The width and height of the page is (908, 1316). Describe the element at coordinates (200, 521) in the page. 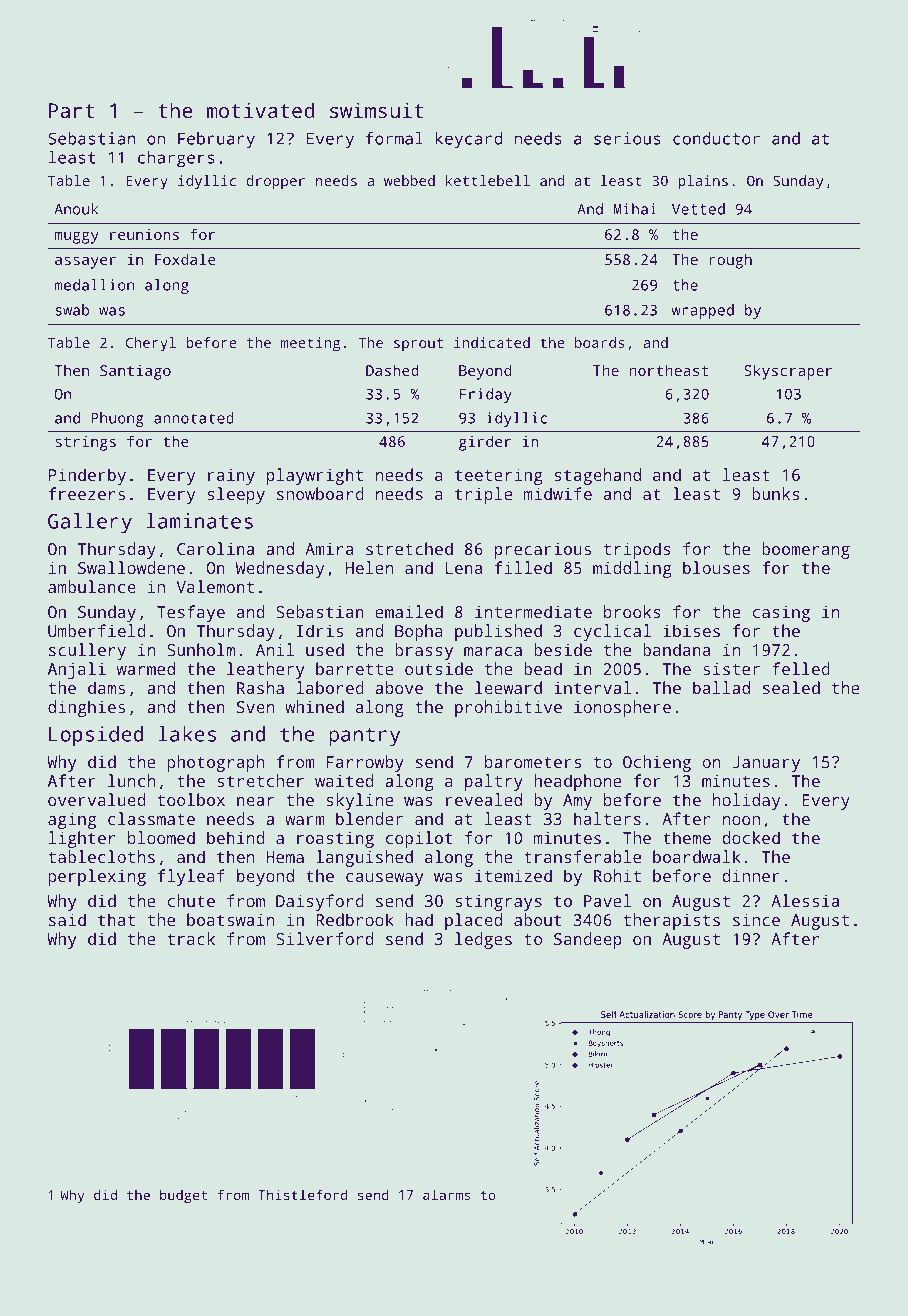

I see `laminates` at that location.
